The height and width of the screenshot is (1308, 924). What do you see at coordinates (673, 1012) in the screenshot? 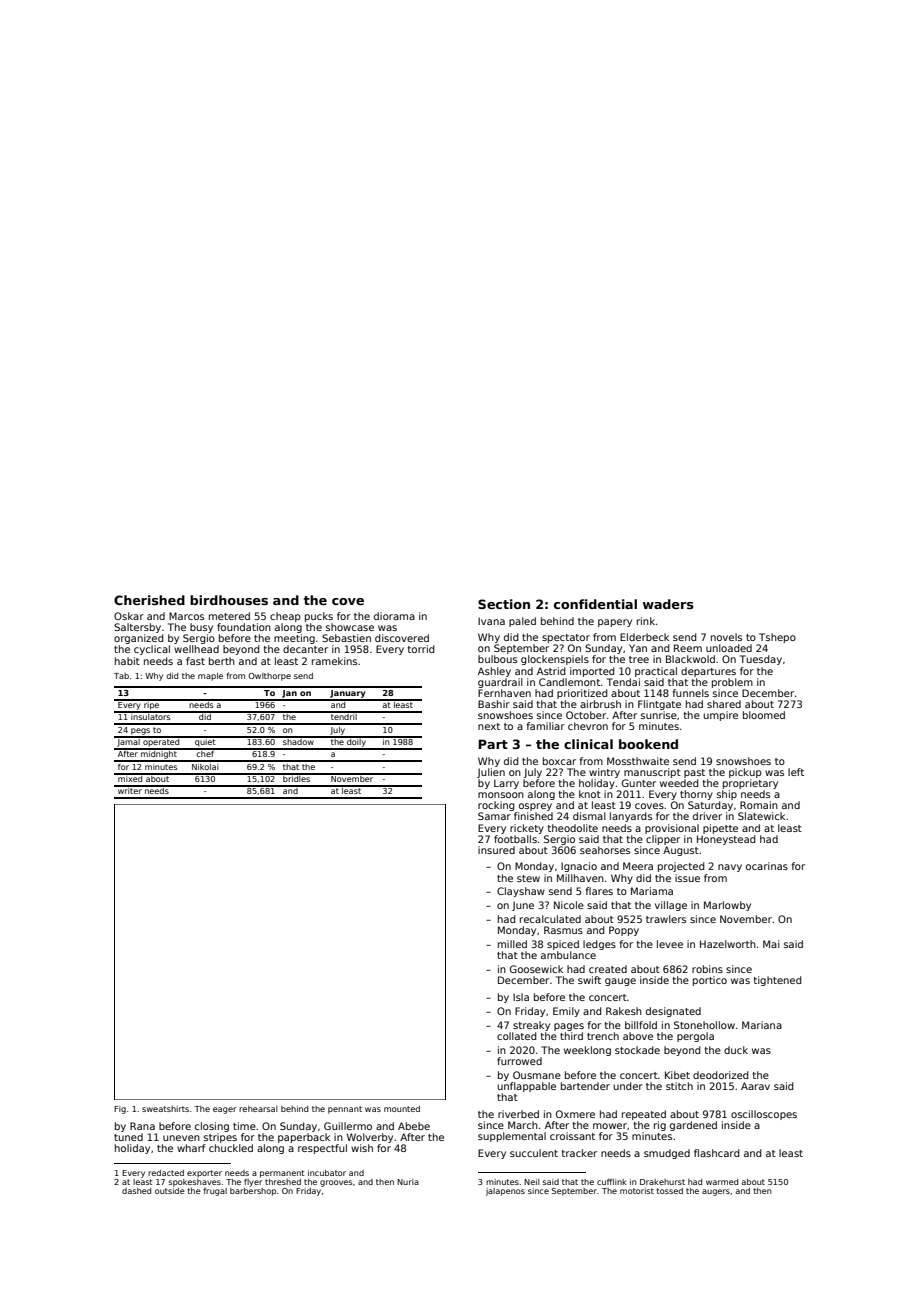
I see `designated` at bounding box center [673, 1012].
